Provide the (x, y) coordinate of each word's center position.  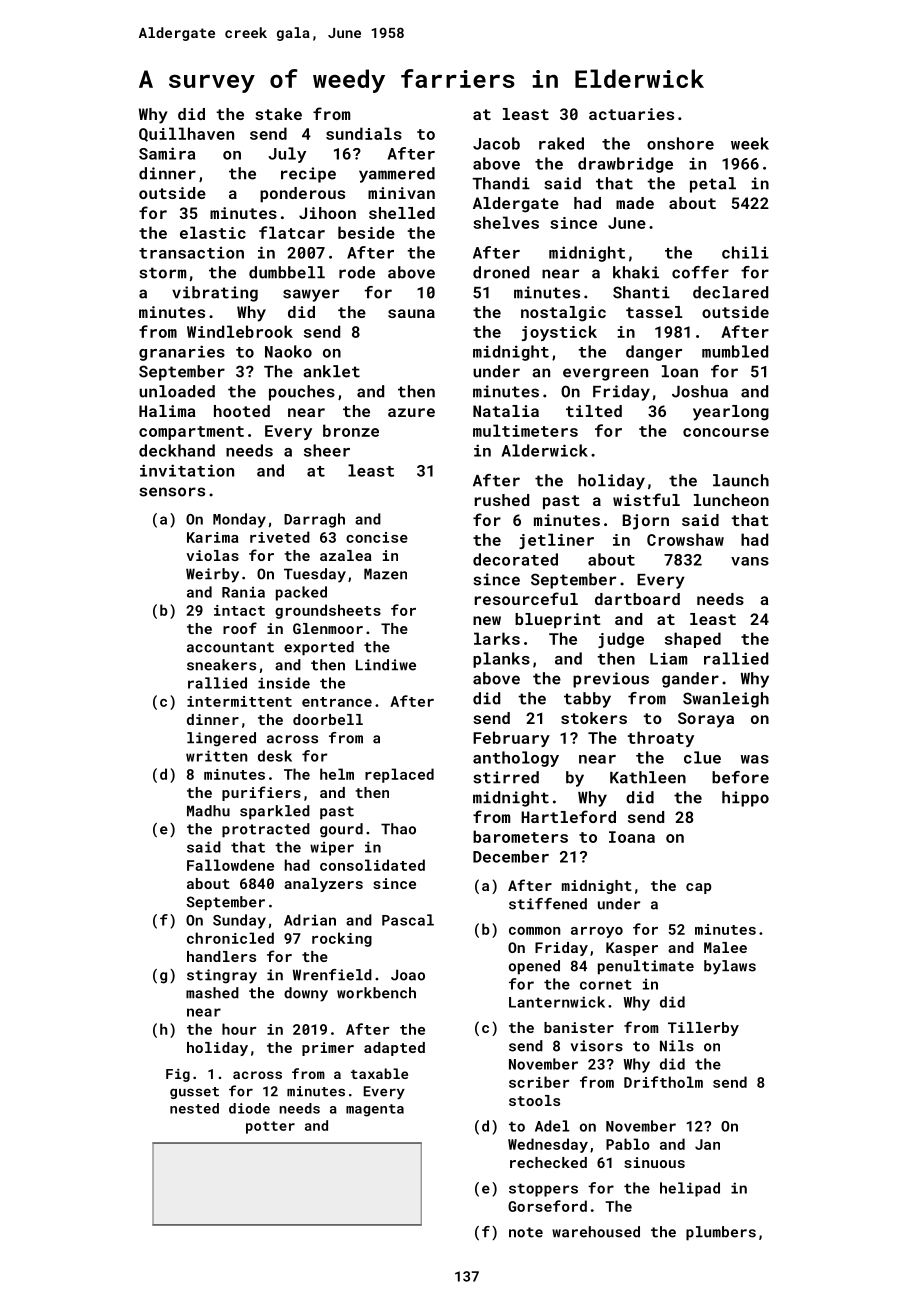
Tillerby (703, 1029)
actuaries (631, 114)
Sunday (239, 921)
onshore (680, 143)
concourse (726, 432)
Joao (408, 975)
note (526, 1232)
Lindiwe (386, 665)
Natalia (506, 411)
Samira (167, 153)
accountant (230, 647)
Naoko (288, 351)
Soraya (706, 720)
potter (270, 1127)
